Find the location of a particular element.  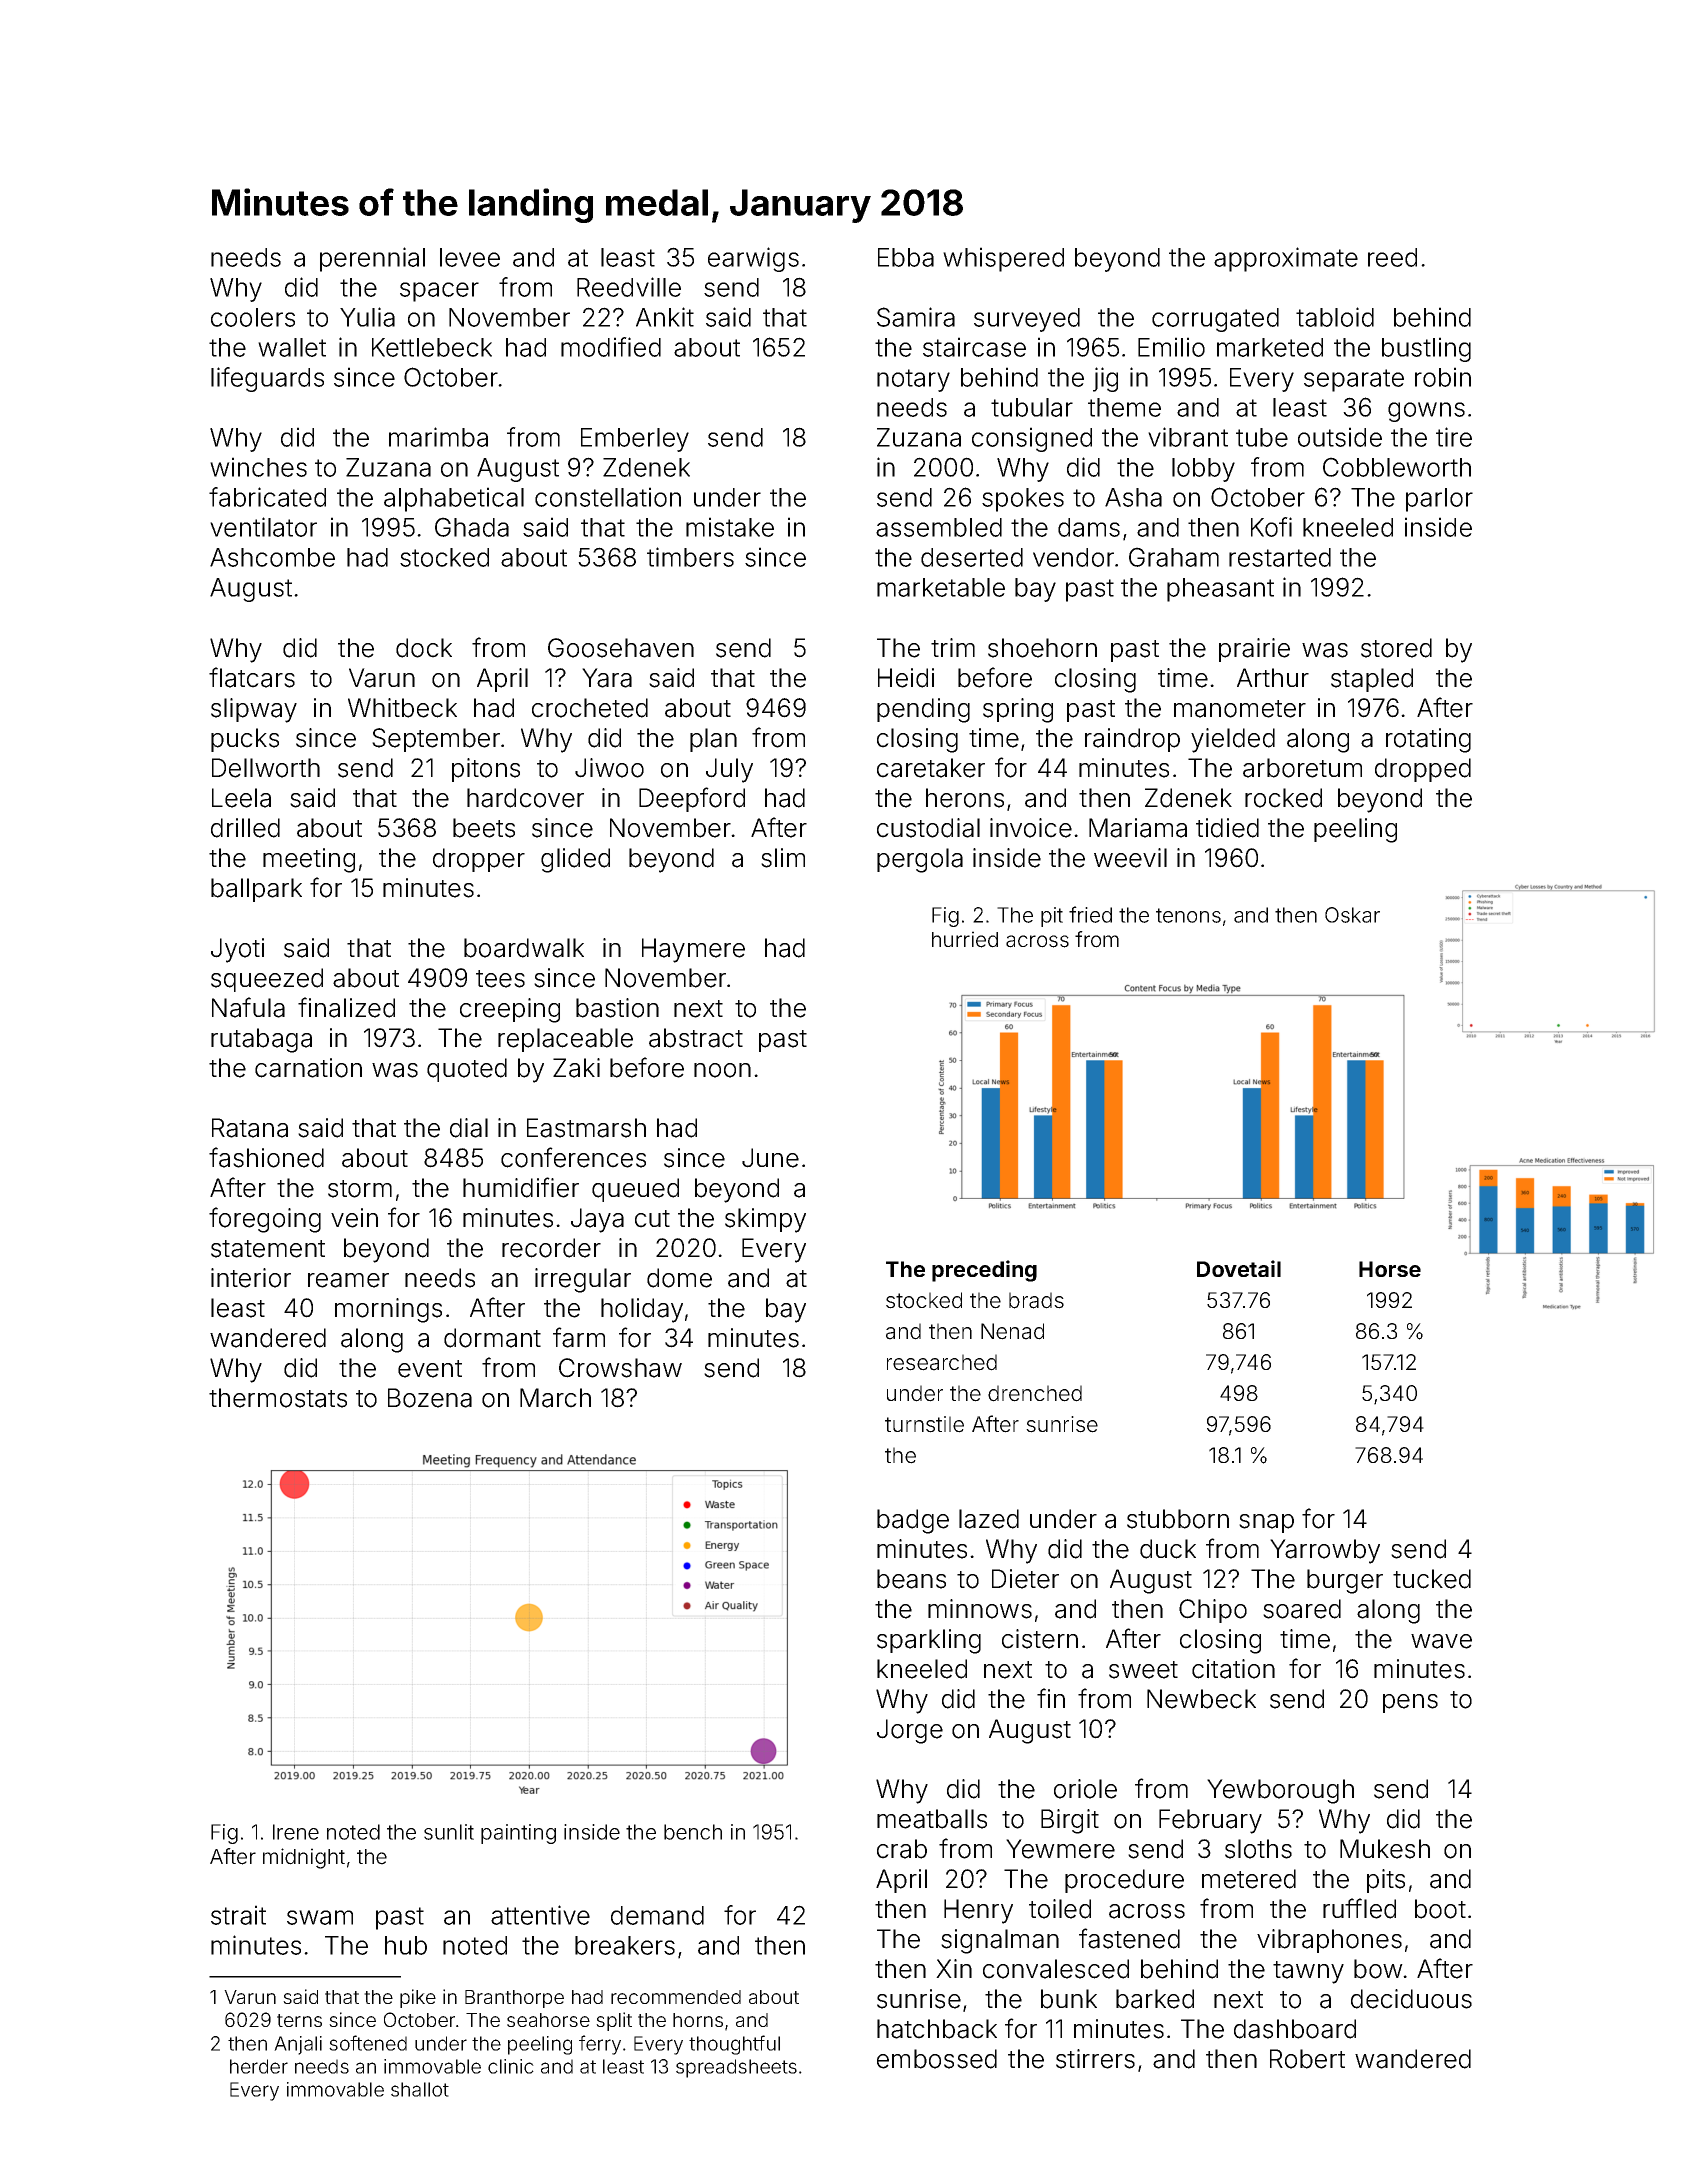

whispered is located at coordinates (1003, 259).
